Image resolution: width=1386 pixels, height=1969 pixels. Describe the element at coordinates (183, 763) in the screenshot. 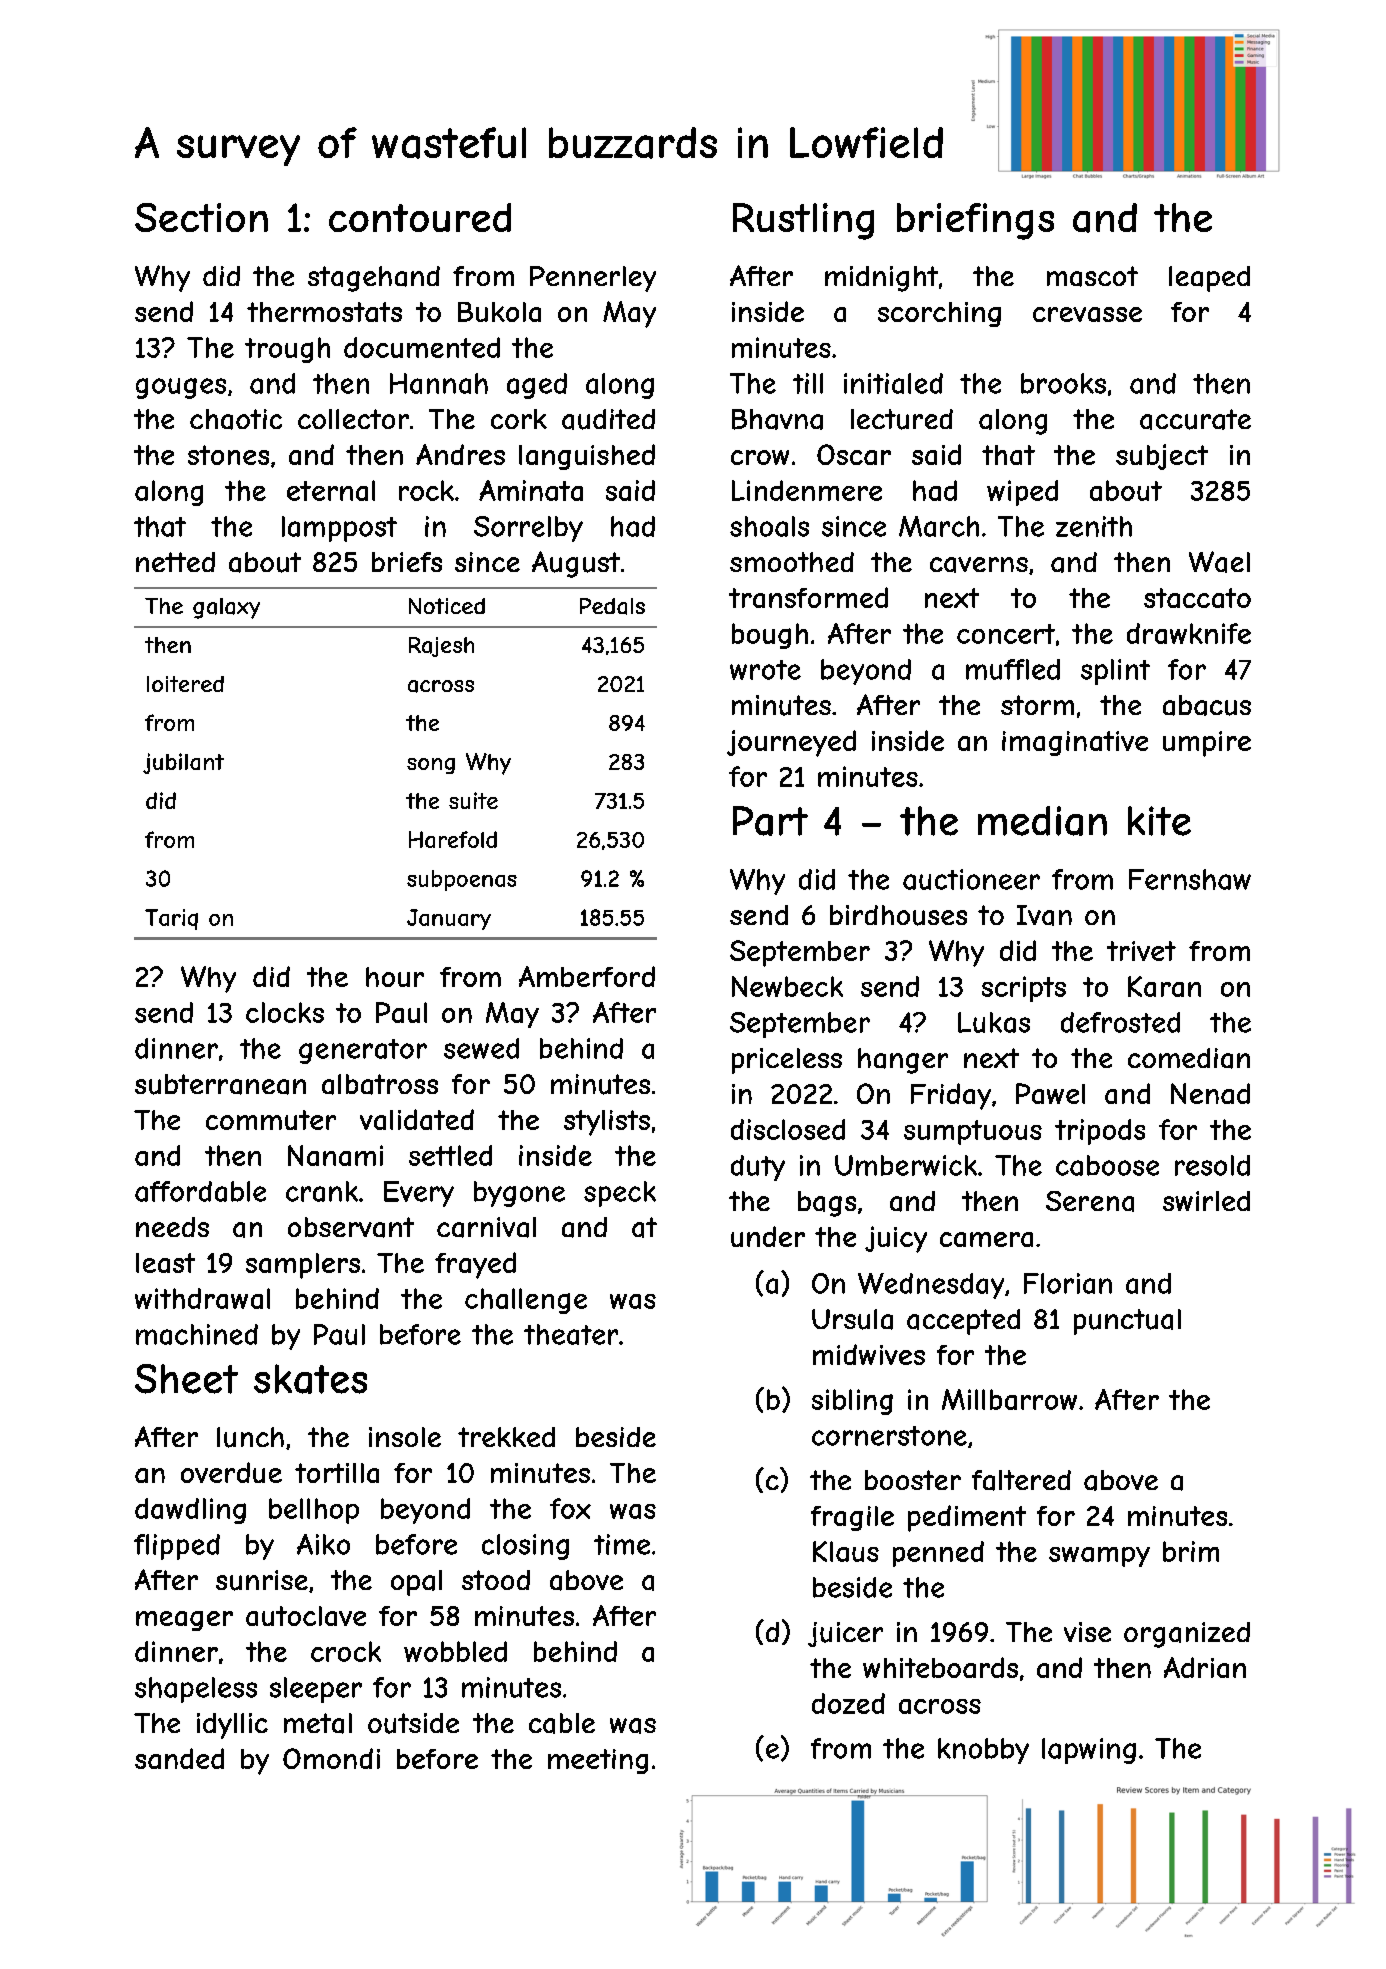

I see `jubilant` at that location.
